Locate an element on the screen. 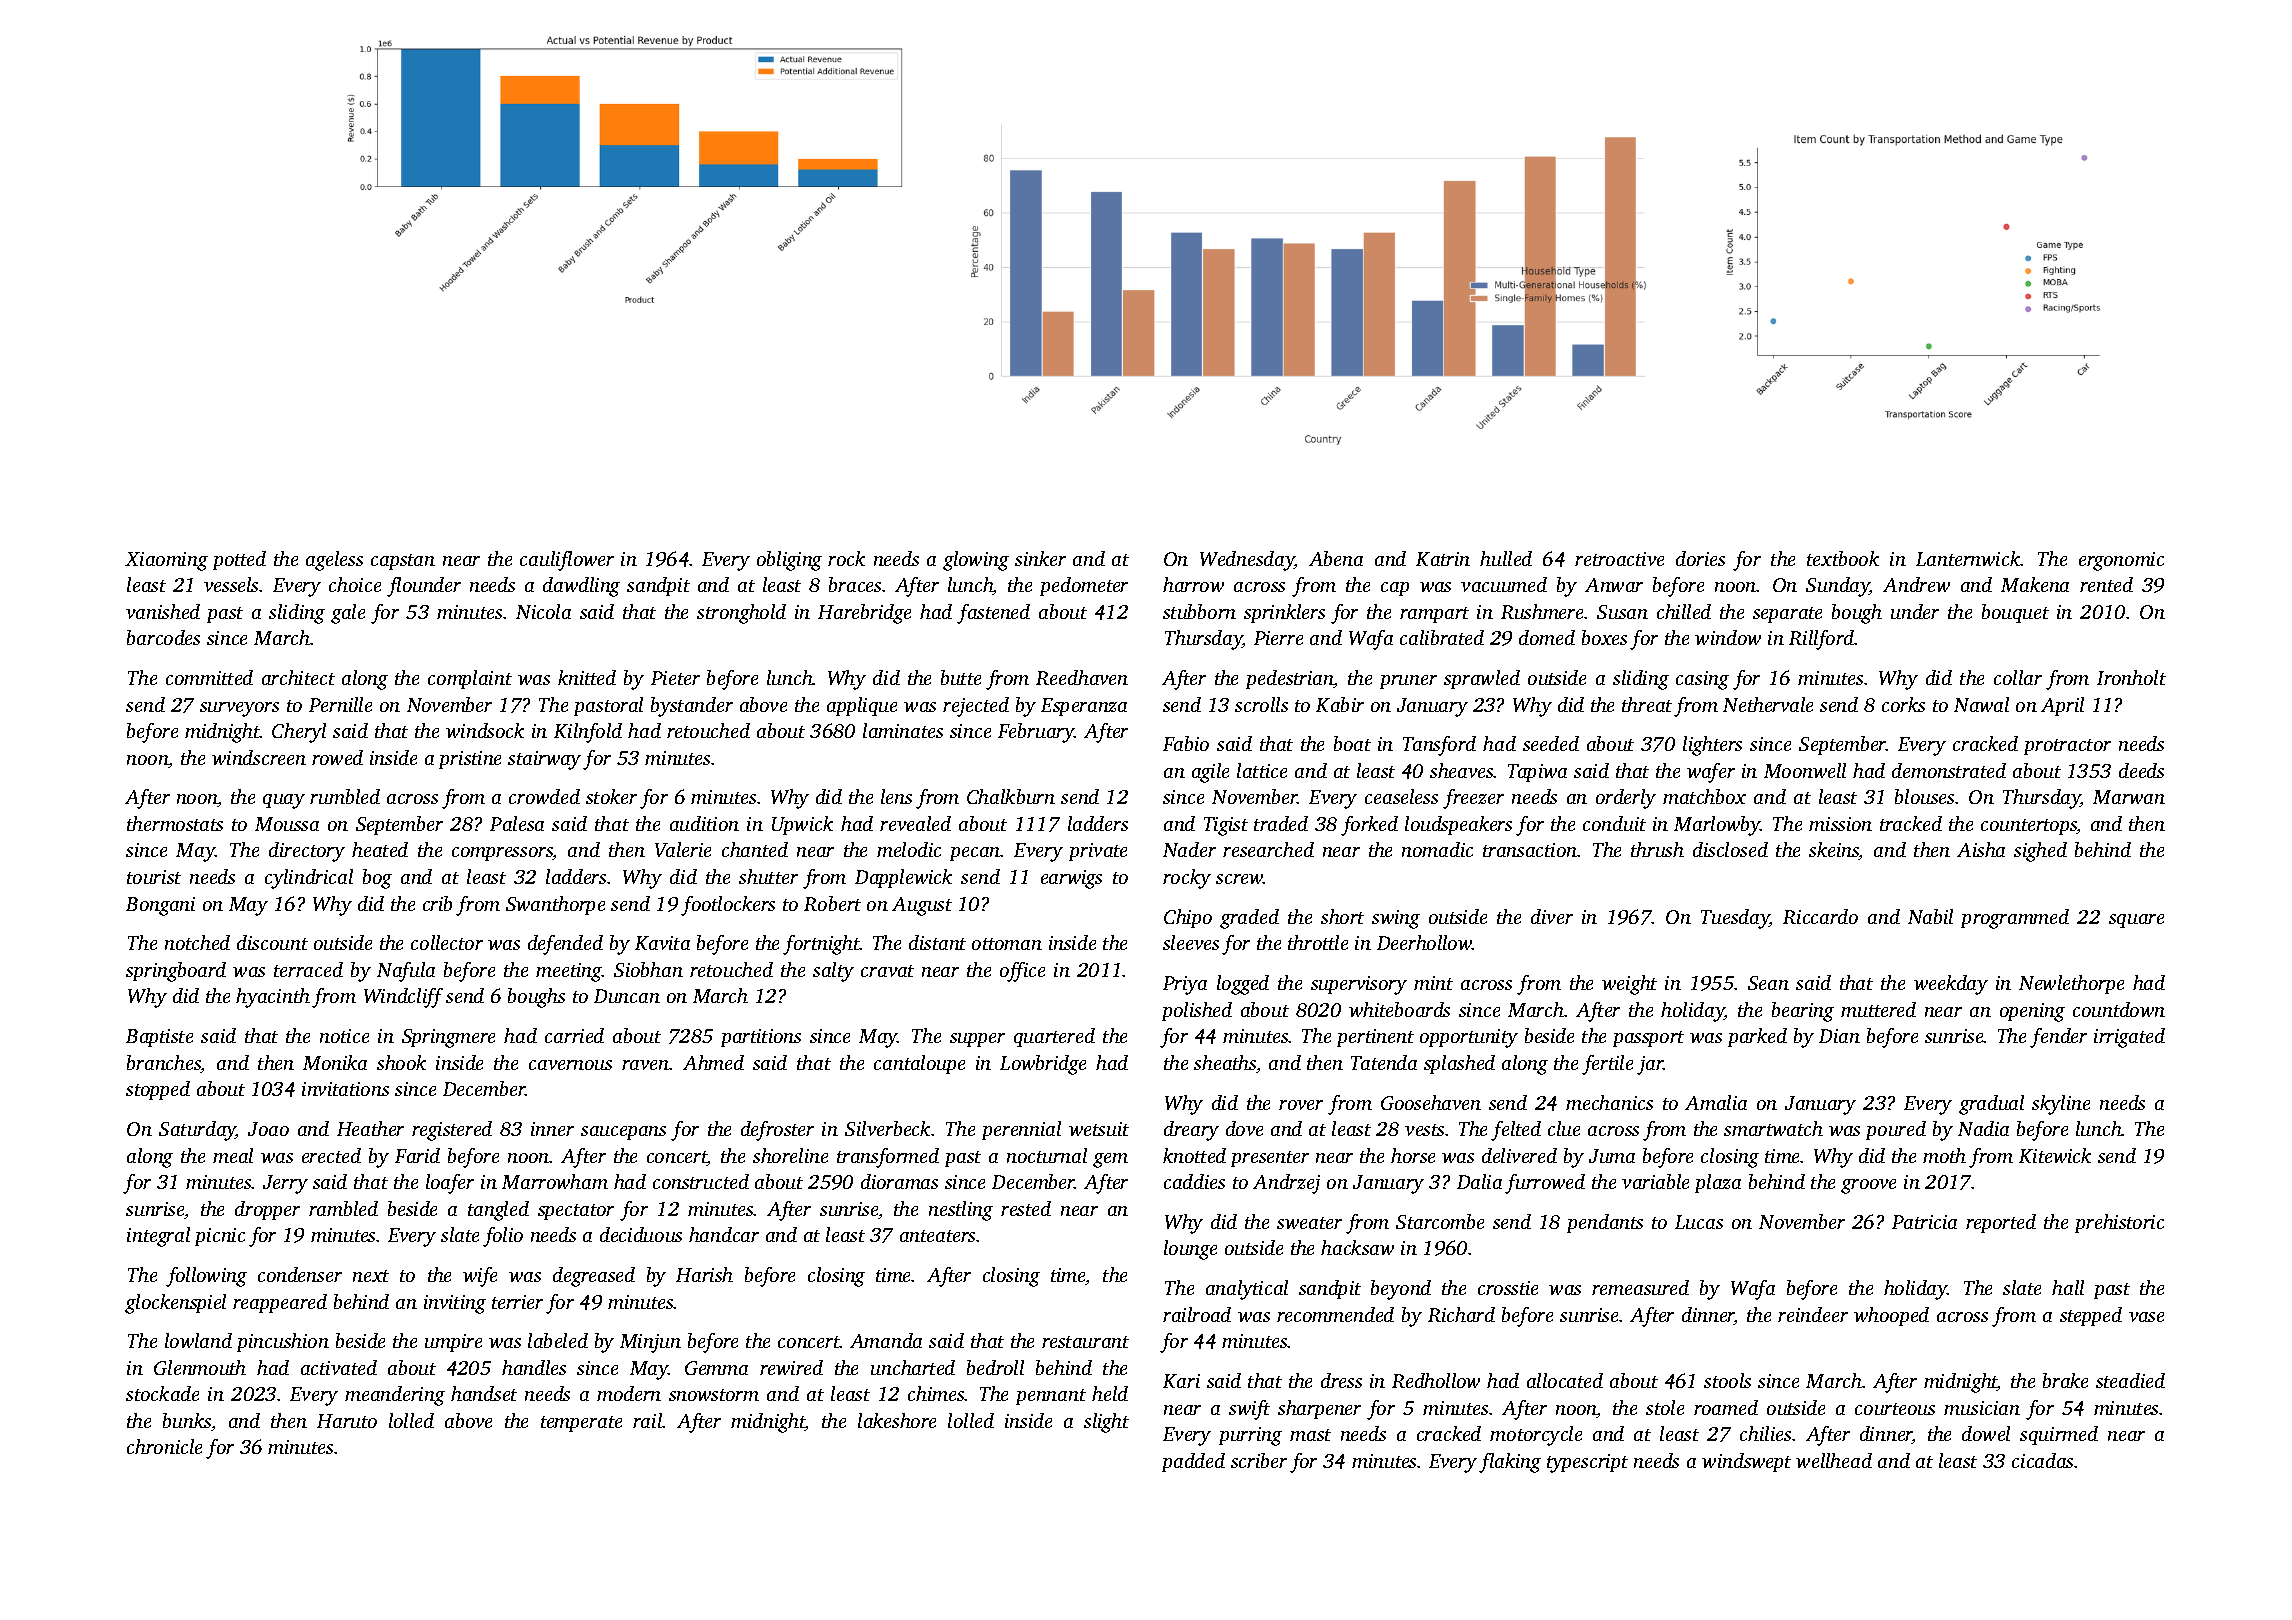 This screenshot has width=2292, height=1620. obliging is located at coordinates (789, 561).
